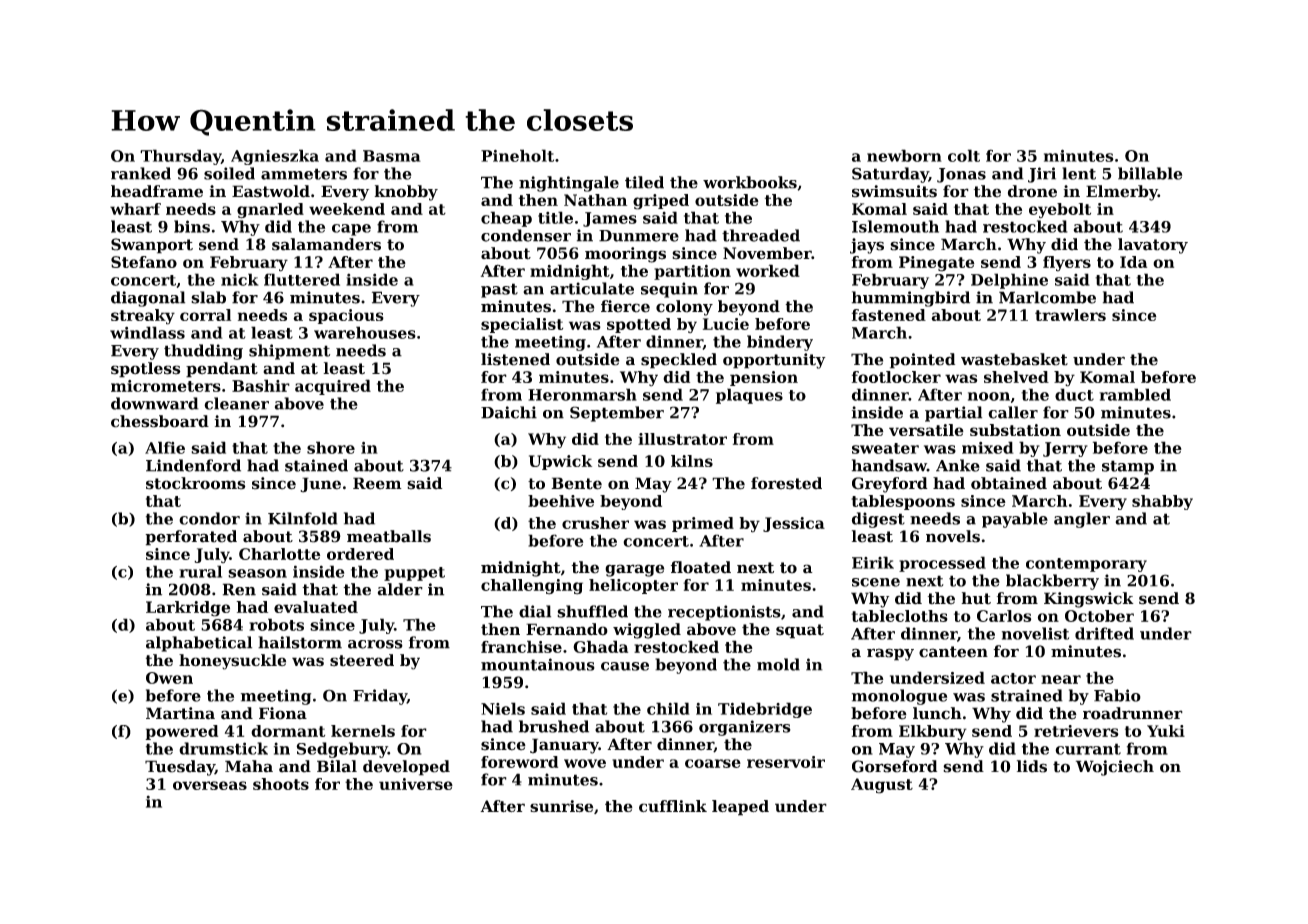 The height and width of the image is (924, 1308). What do you see at coordinates (964, 155) in the image?
I see `colt` at bounding box center [964, 155].
